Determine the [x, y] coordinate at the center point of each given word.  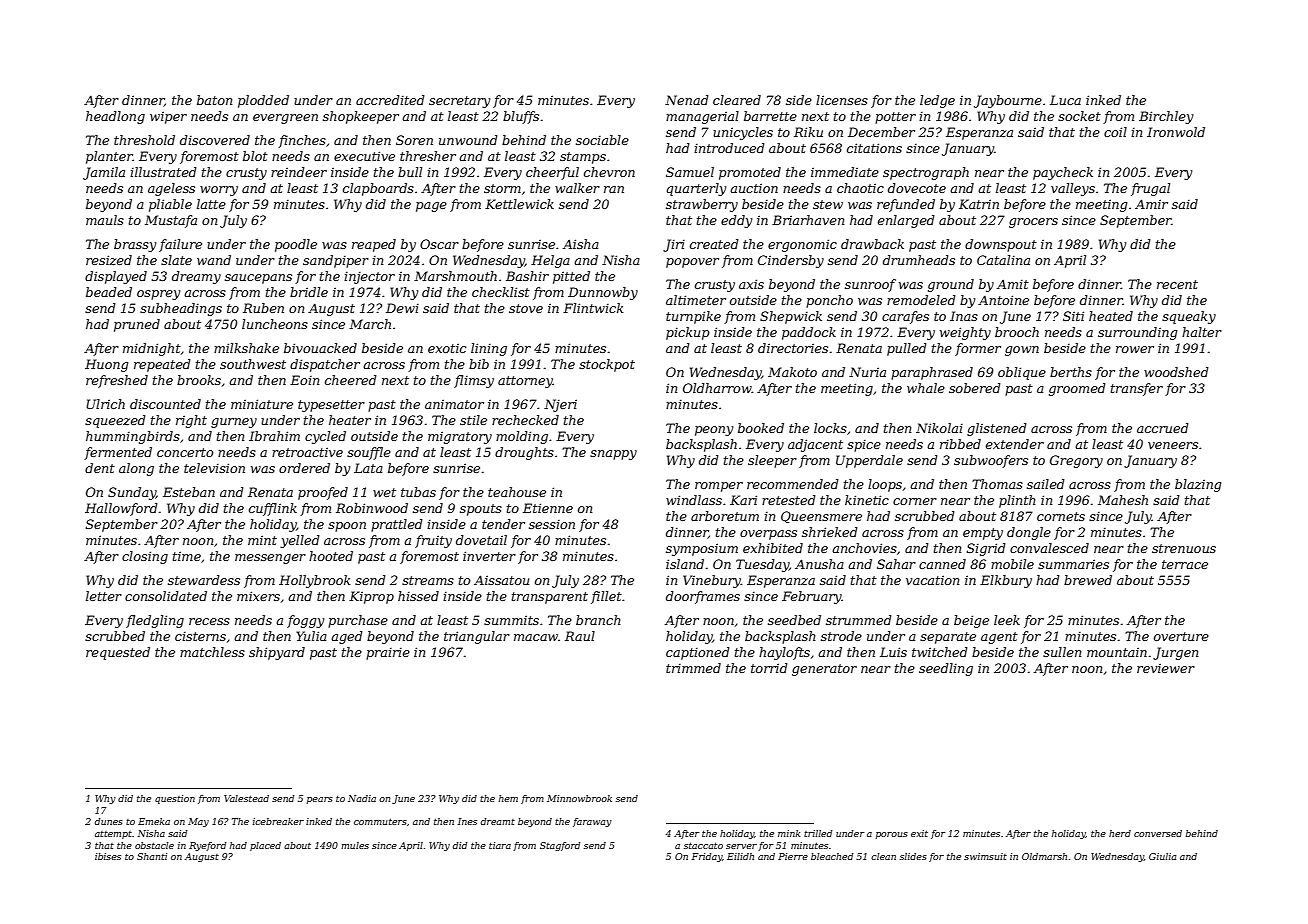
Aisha [581, 244]
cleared [737, 100]
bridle [309, 292]
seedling [946, 669]
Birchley [1166, 117]
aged [347, 637]
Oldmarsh [1044, 856]
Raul [580, 636]
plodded [263, 101]
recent [1177, 284]
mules [355, 845]
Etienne [548, 508]
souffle [369, 453]
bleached [832, 856]
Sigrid [986, 549]
